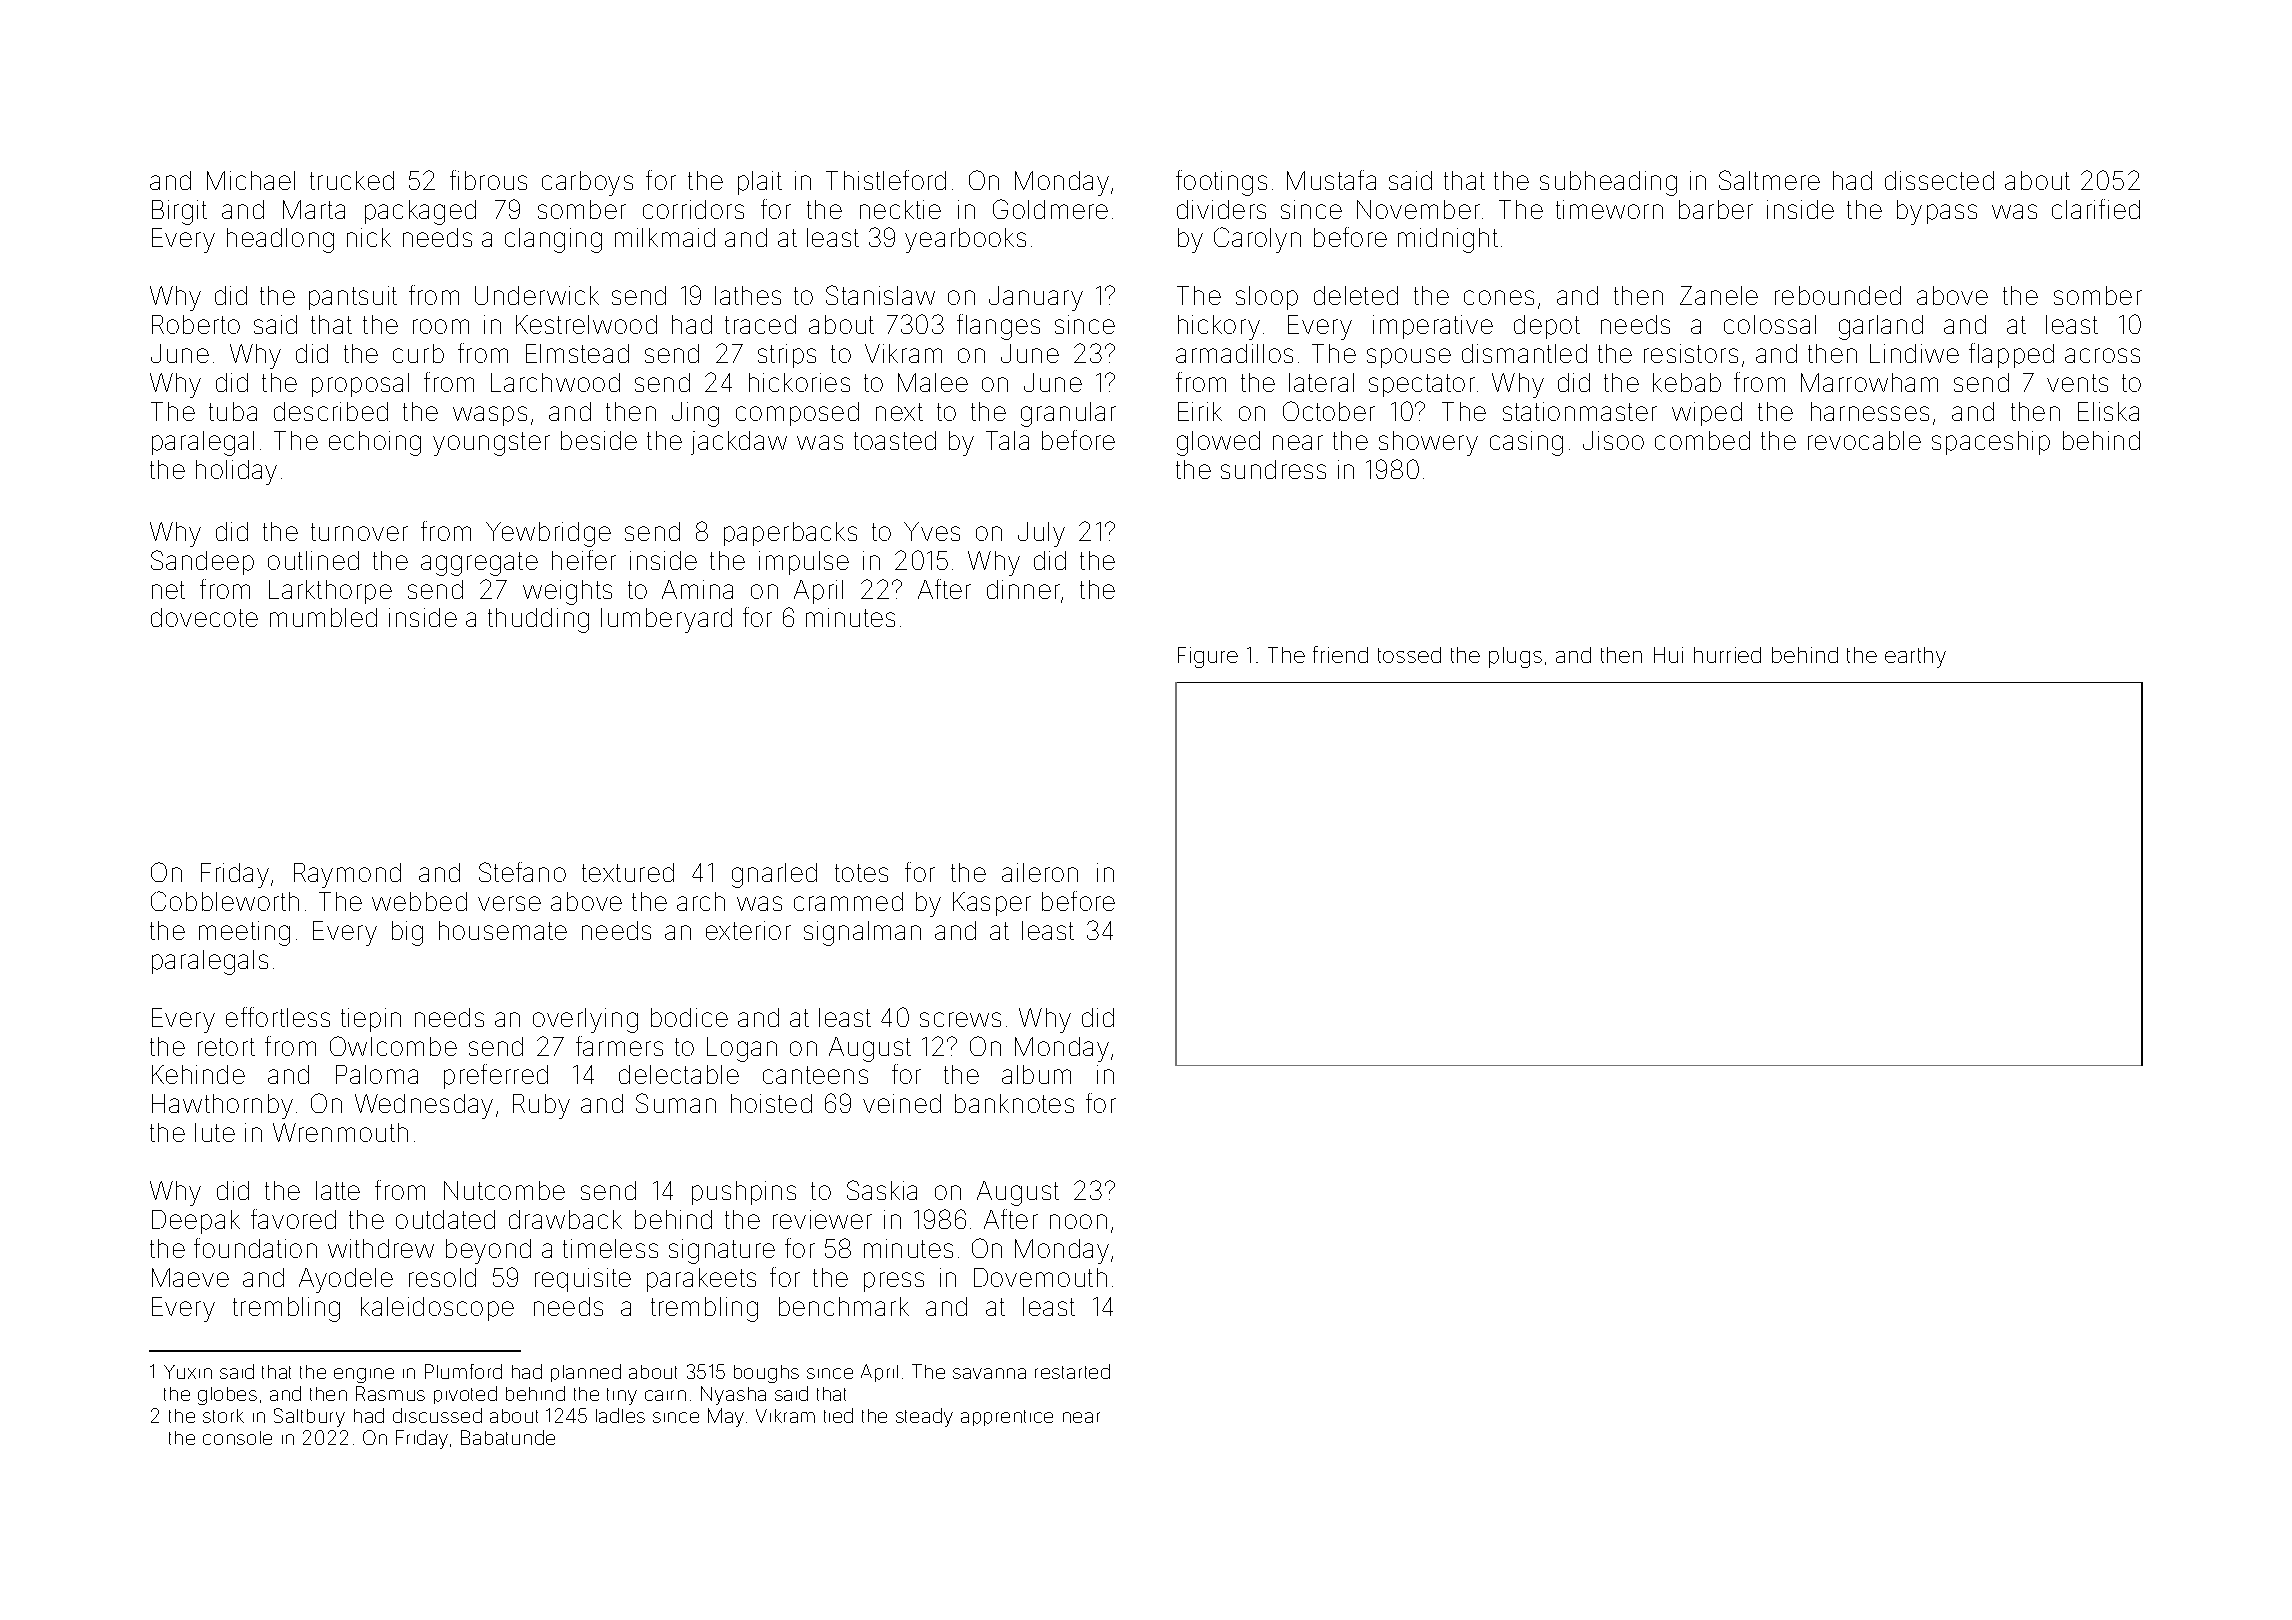 The image size is (2292, 1620). What do you see at coordinates (1915, 657) in the page?
I see `earthy` at bounding box center [1915, 657].
